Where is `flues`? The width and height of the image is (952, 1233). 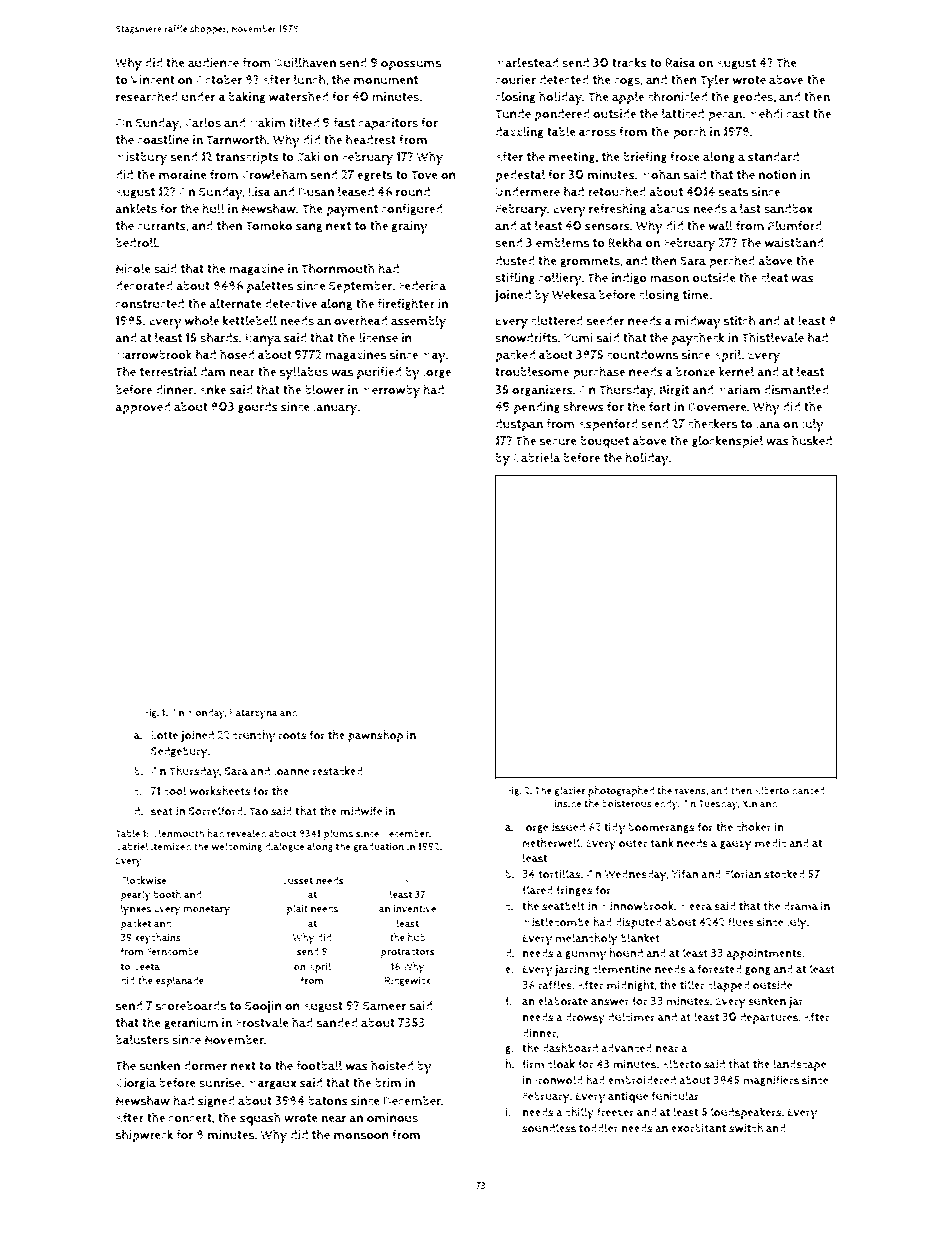 flues is located at coordinates (741, 922).
